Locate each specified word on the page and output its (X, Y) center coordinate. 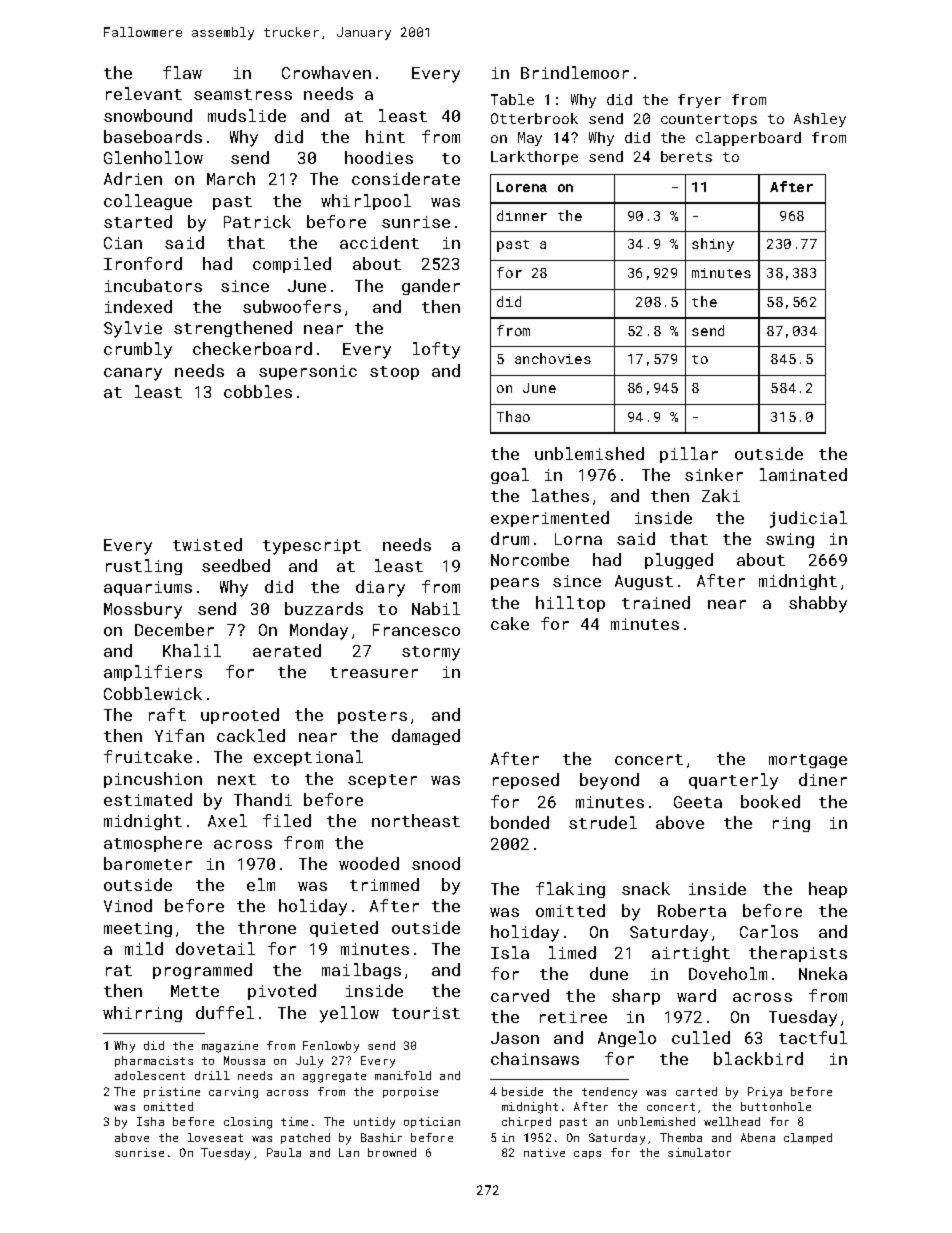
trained (656, 602)
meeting (138, 929)
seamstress (243, 94)
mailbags (361, 971)
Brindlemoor (575, 72)
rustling (144, 567)
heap (828, 890)
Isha (150, 1121)
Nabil (436, 608)
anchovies (553, 358)
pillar (689, 455)
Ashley (820, 120)
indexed (138, 306)
